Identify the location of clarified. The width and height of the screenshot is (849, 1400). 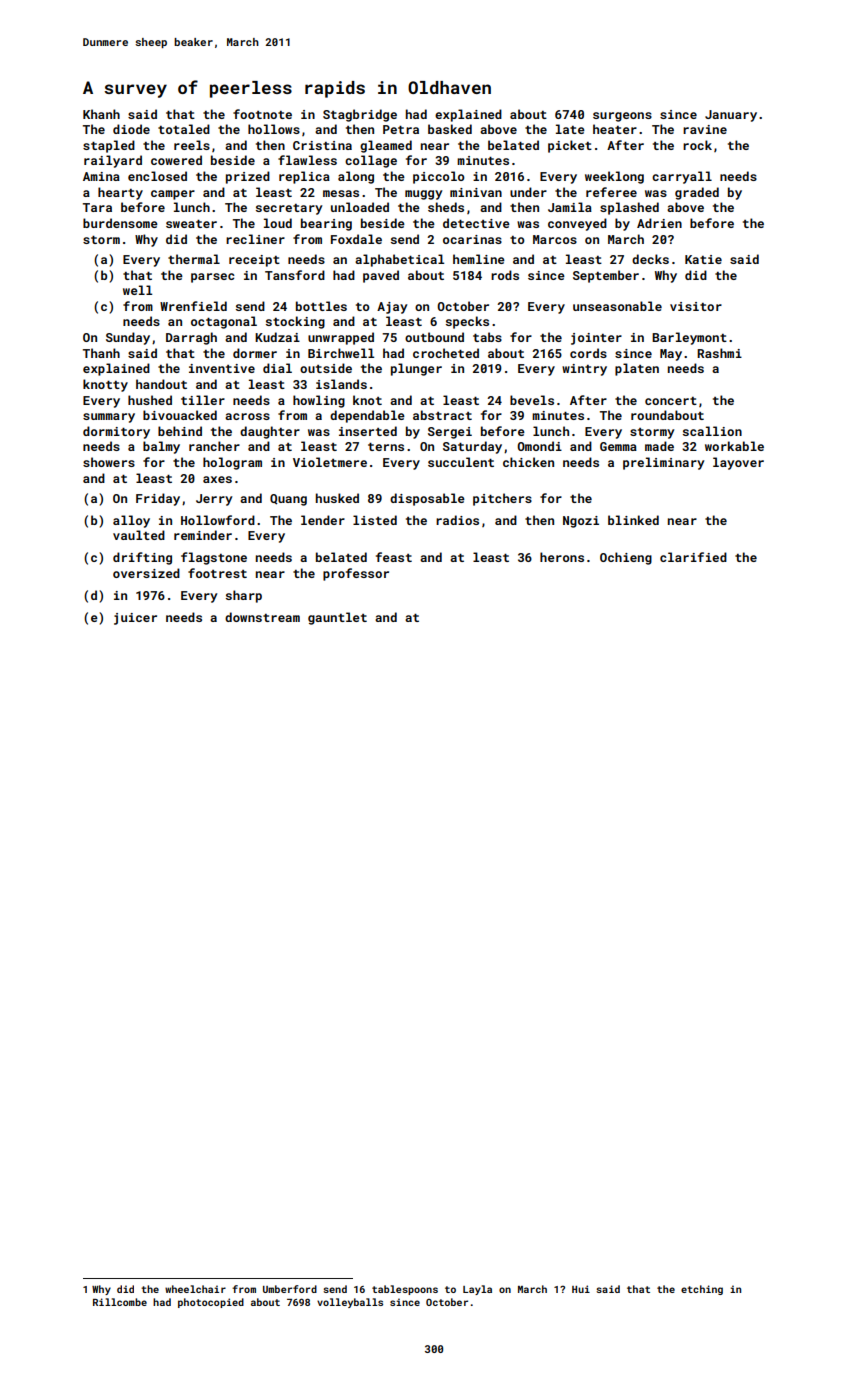
(693, 557).
